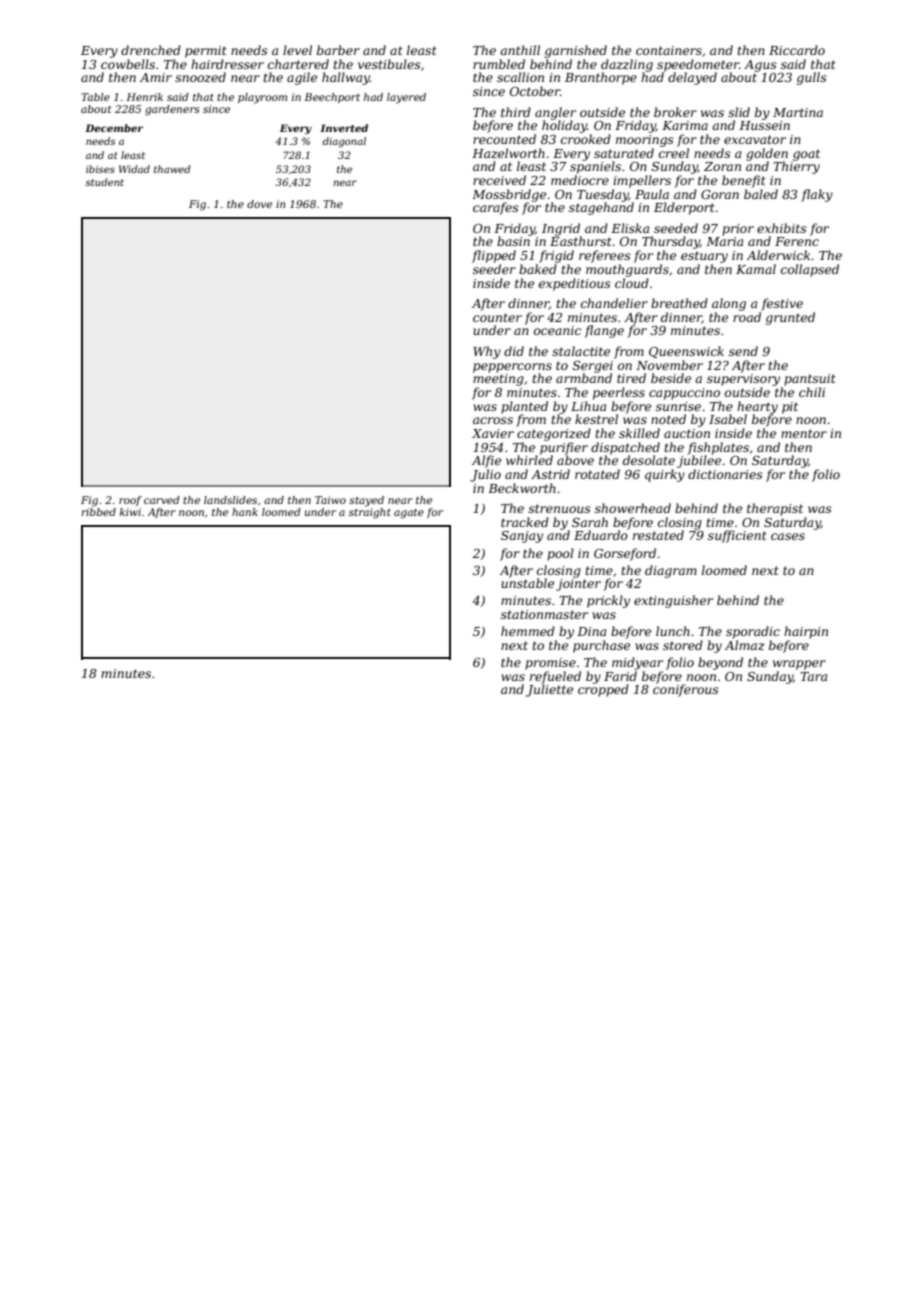  Describe the element at coordinates (673, 601) in the document. I see `extinguisher` at that location.
